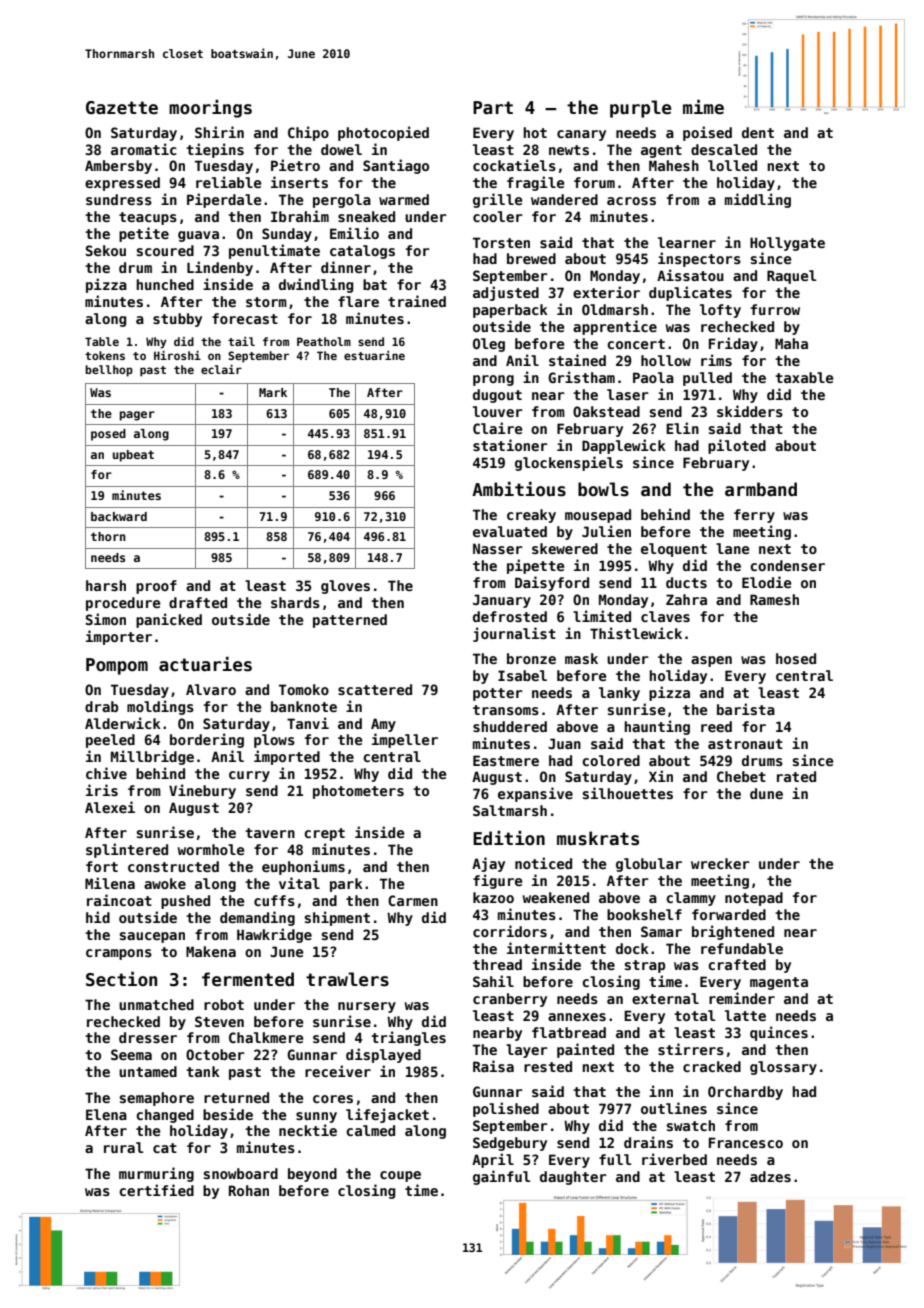 The width and height of the screenshot is (924, 1308). I want to click on expansive, so click(535, 794).
